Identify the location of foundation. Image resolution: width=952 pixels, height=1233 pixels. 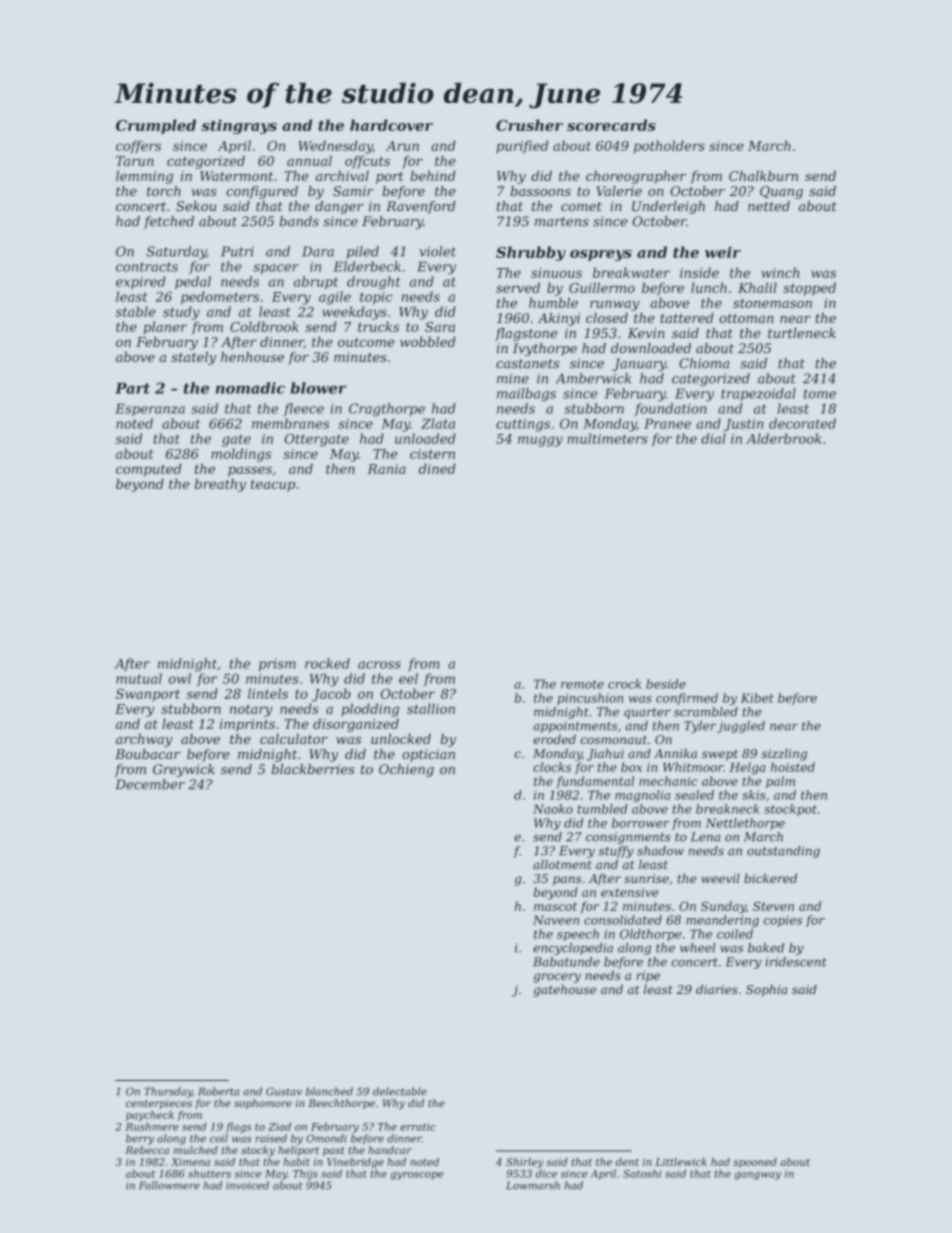
(671, 409).
